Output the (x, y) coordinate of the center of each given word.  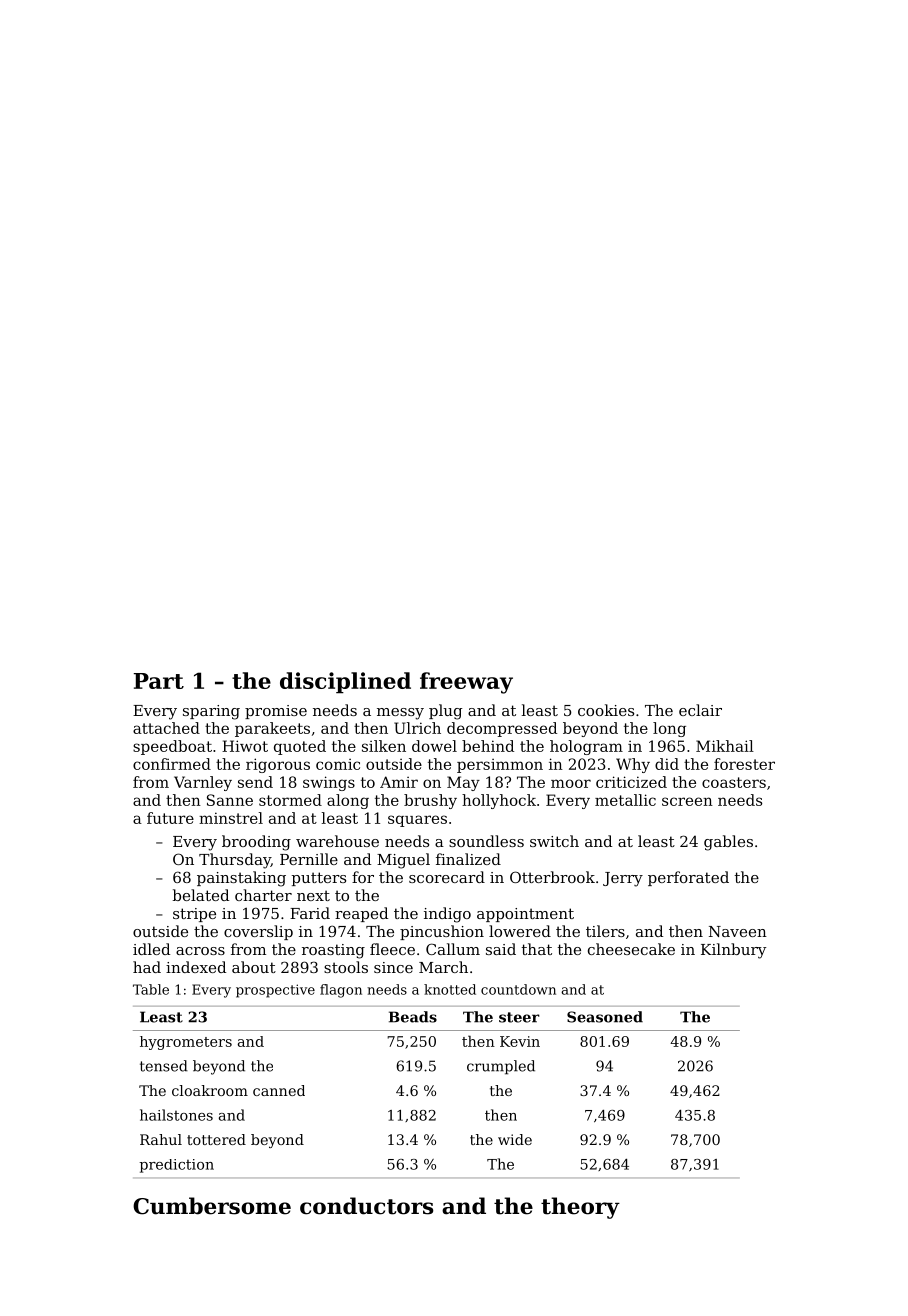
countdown (518, 989)
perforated (688, 878)
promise (276, 712)
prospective (275, 991)
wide (515, 1139)
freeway (466, 683)
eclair (700, 710)
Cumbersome (212, 1206)
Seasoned (605, 1017)
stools (346, 967)
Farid (310, 913)
